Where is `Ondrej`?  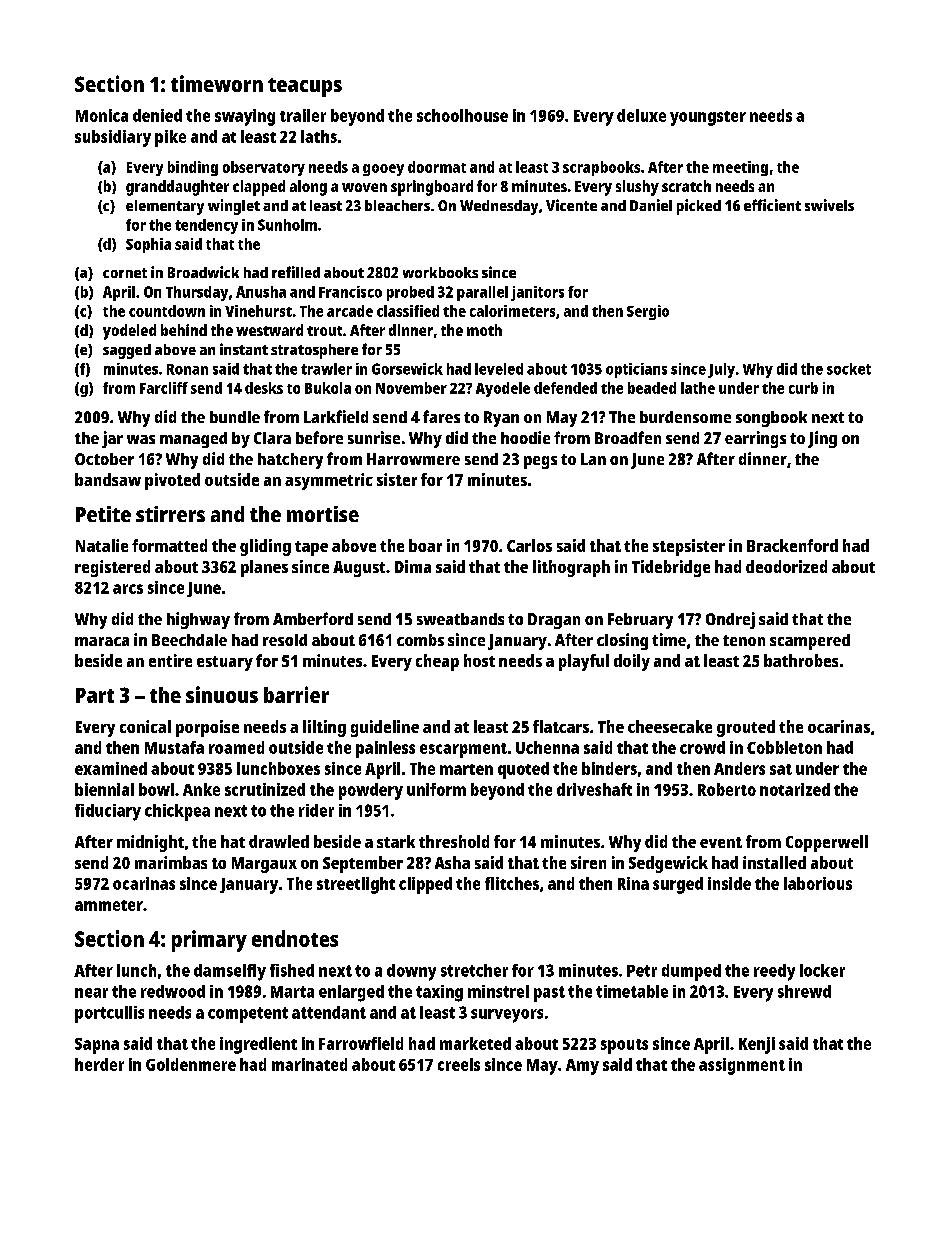 Ondrej is located at coordinates (730, 620).
